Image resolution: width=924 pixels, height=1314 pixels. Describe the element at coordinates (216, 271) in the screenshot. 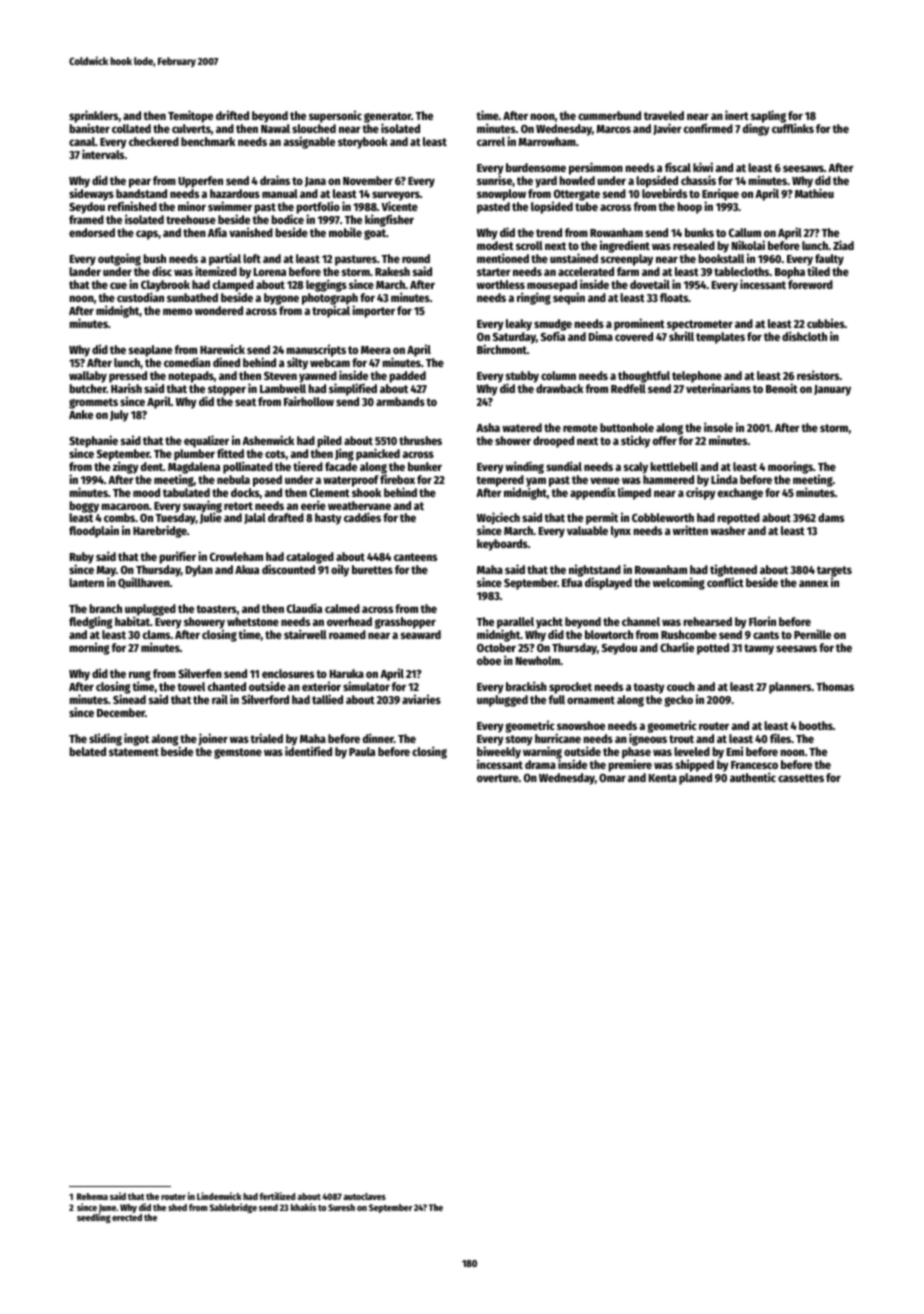

I see `itemized` at that location.
